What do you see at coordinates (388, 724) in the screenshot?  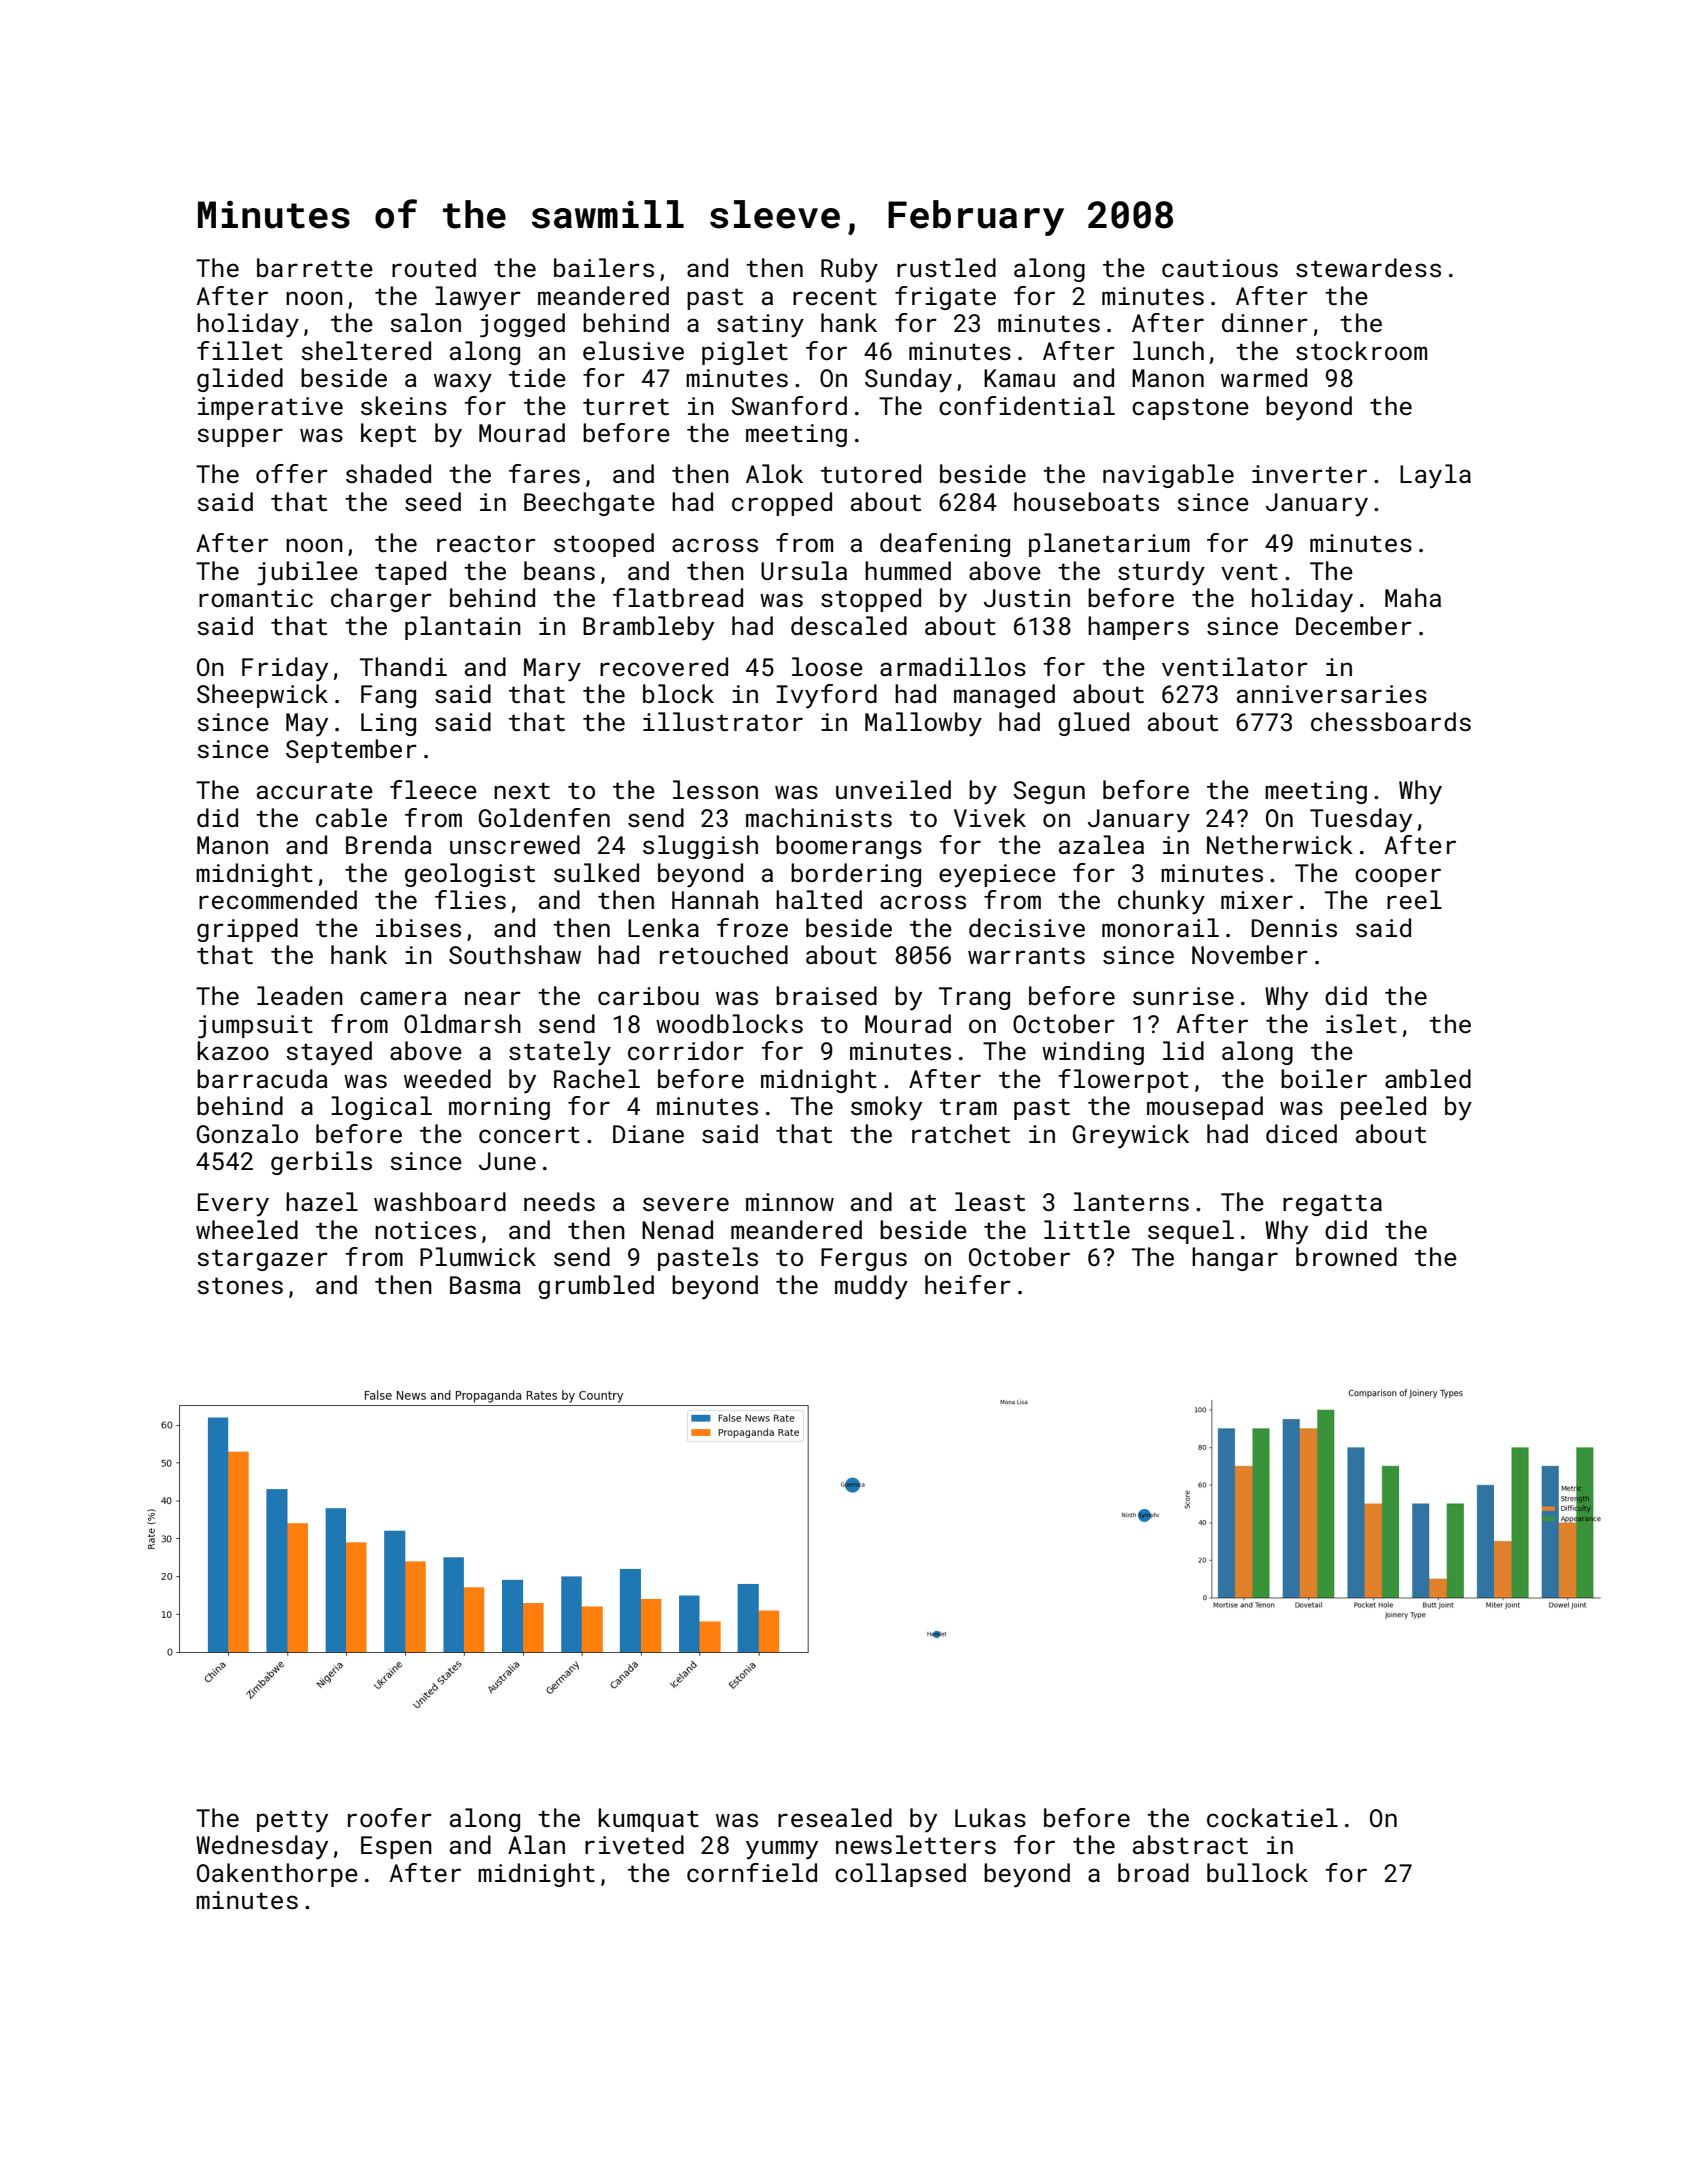 I see `Ling` at bounding box center [388, 724].
